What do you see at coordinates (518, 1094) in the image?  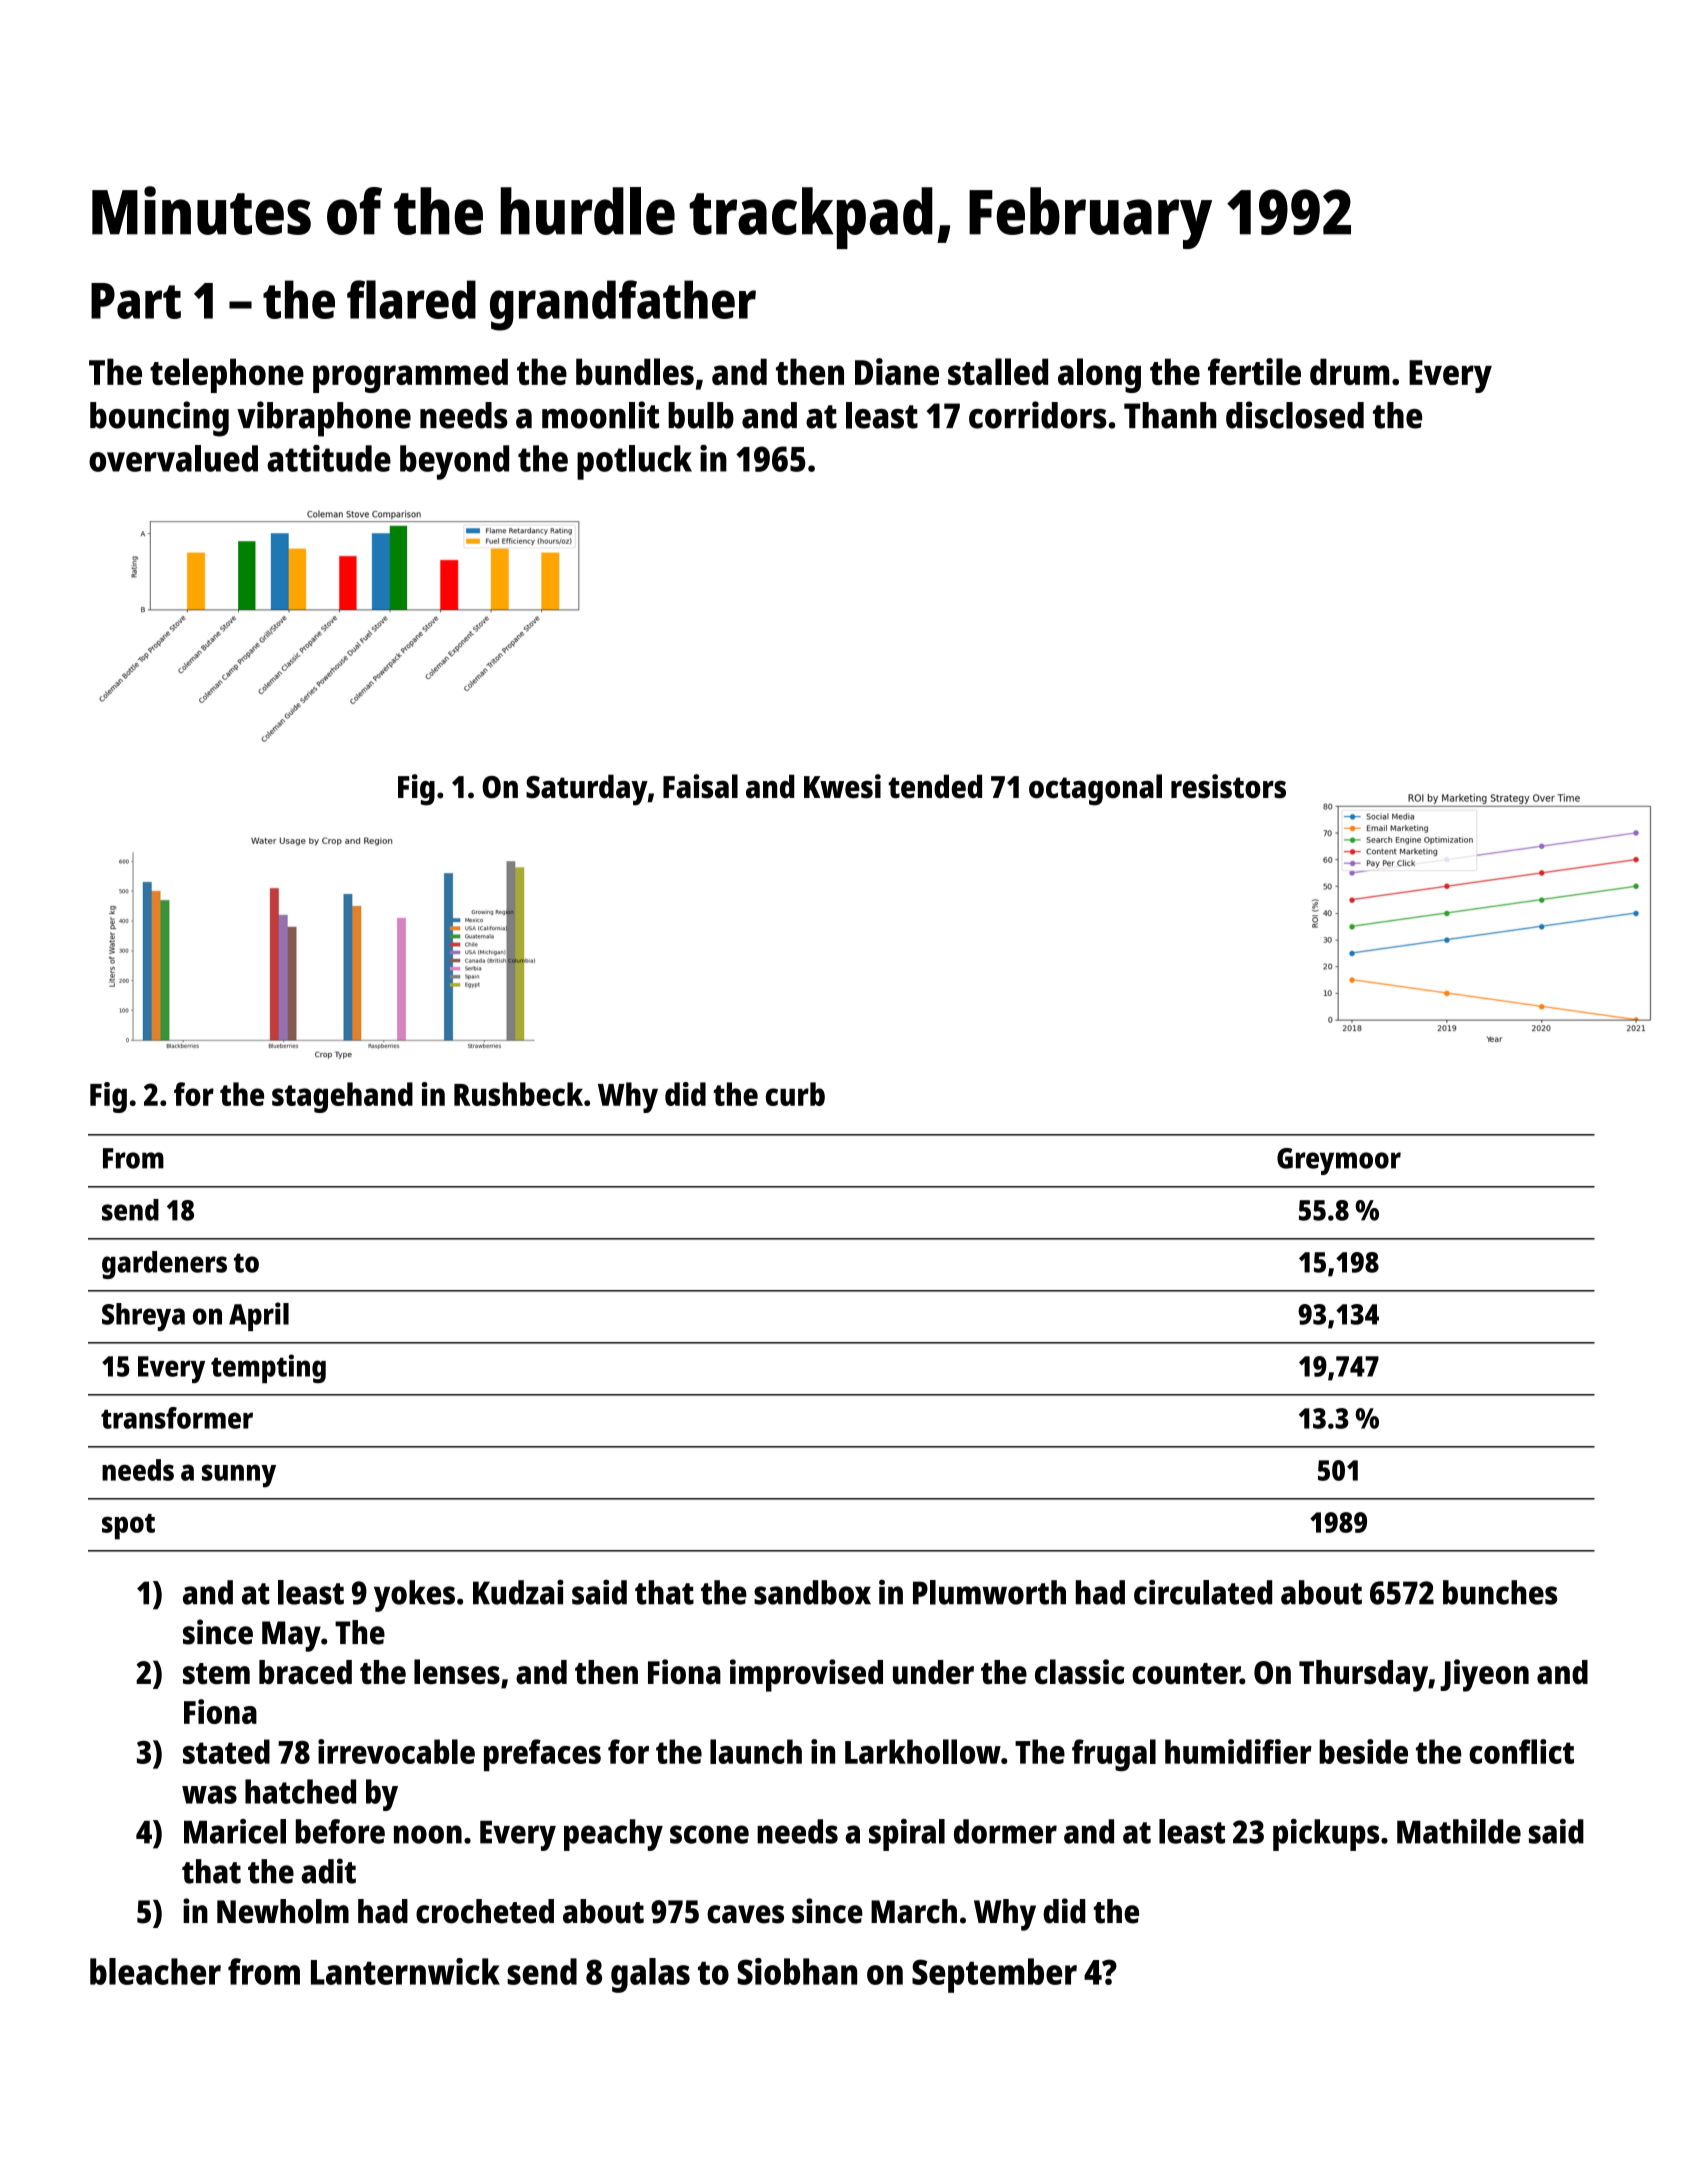 I see `Rushbeck` at bounding box center [518, 1094].
